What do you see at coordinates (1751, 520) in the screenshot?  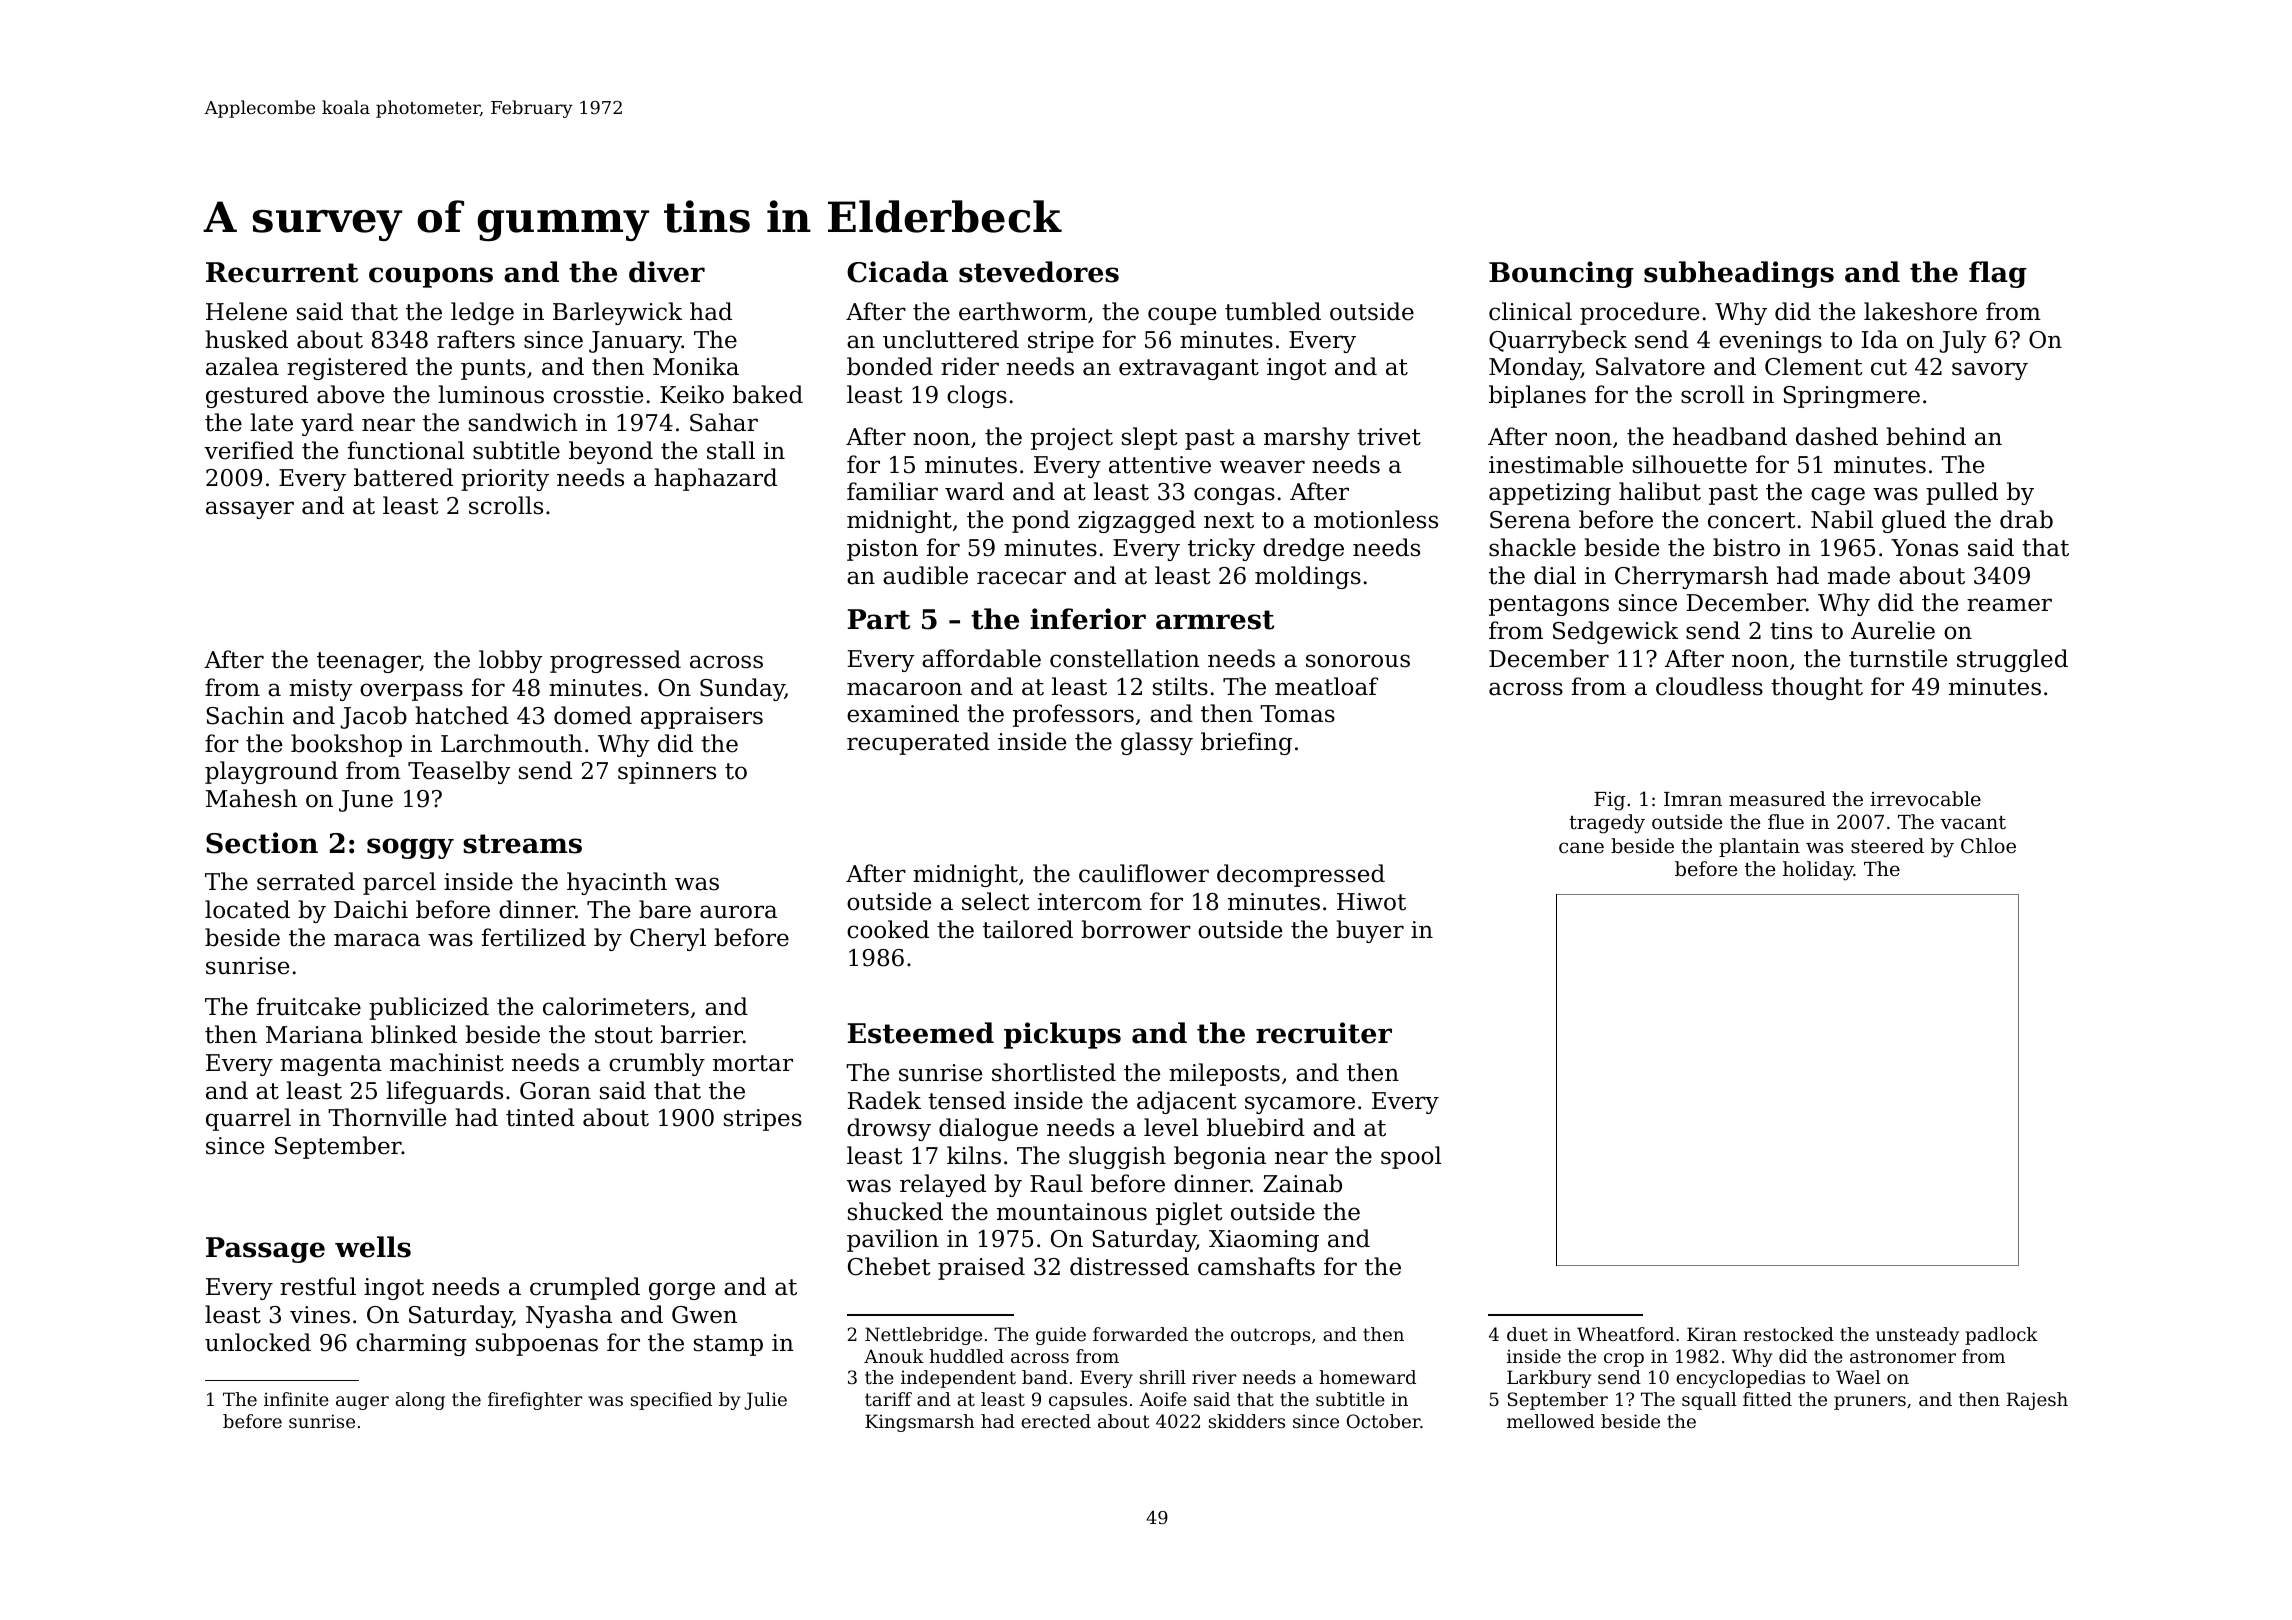 I see `concert` at bounding box center [1751, 520].
